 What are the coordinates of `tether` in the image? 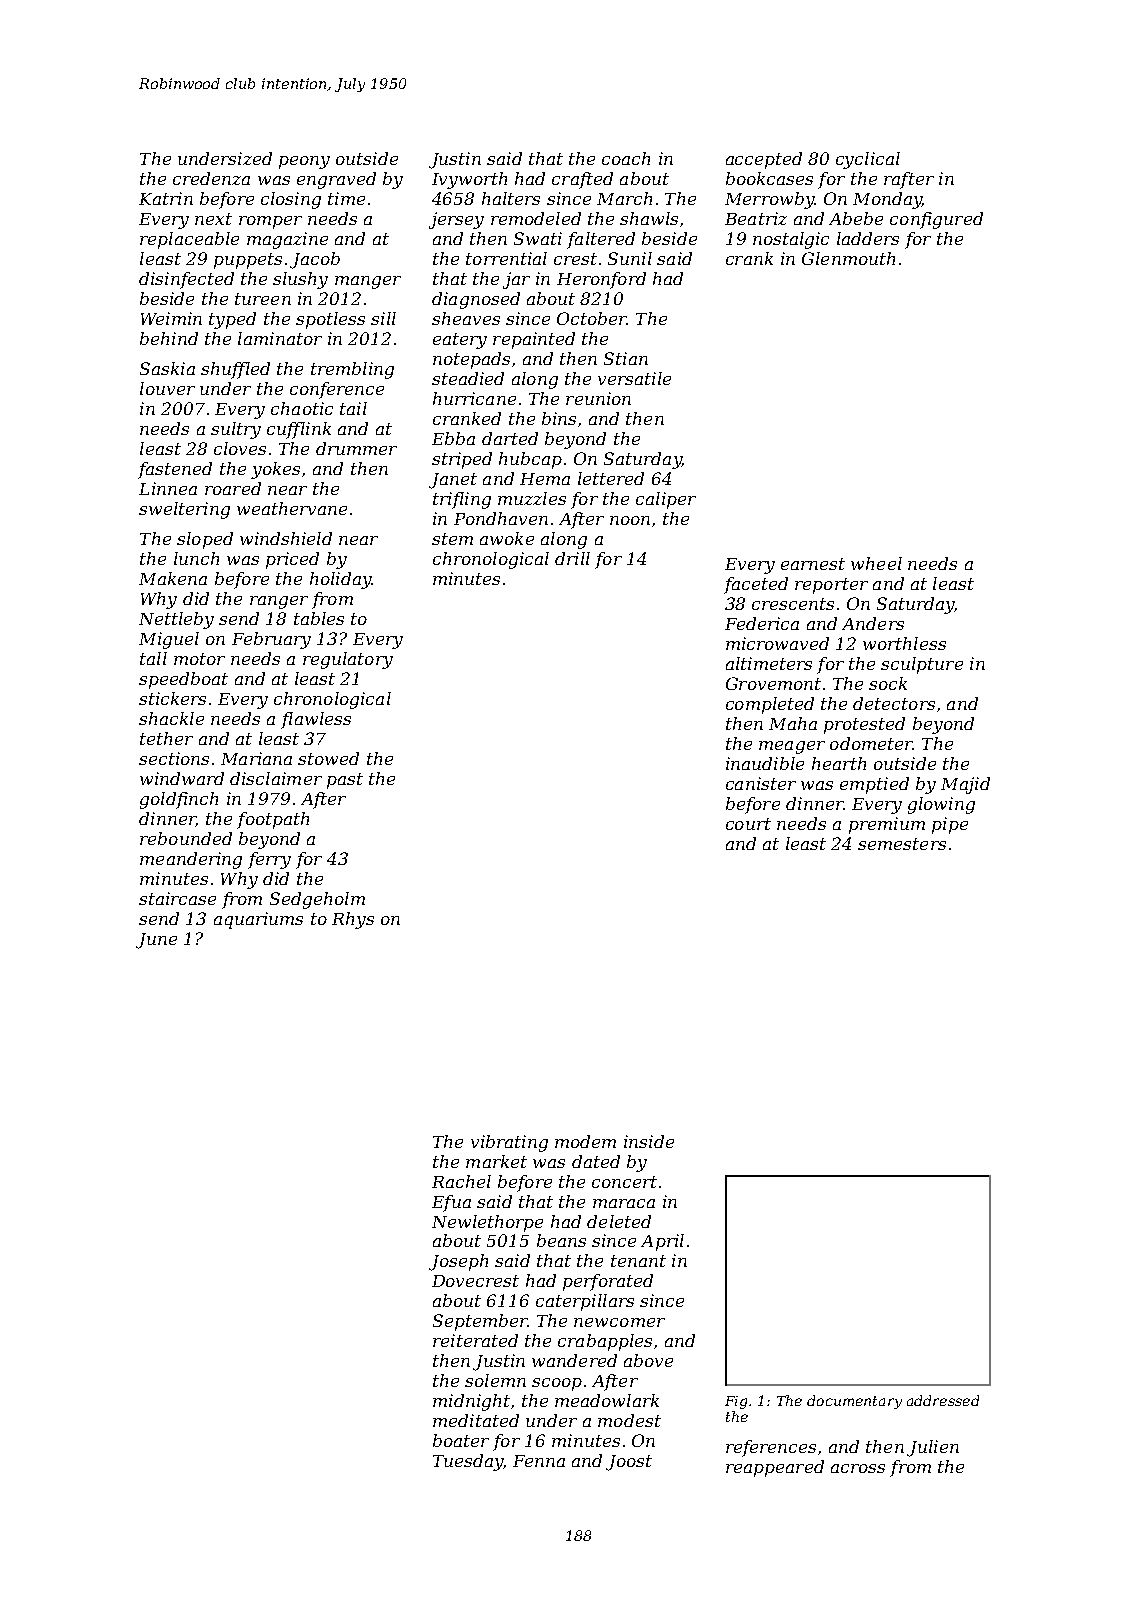 It's located at (166, 738).
